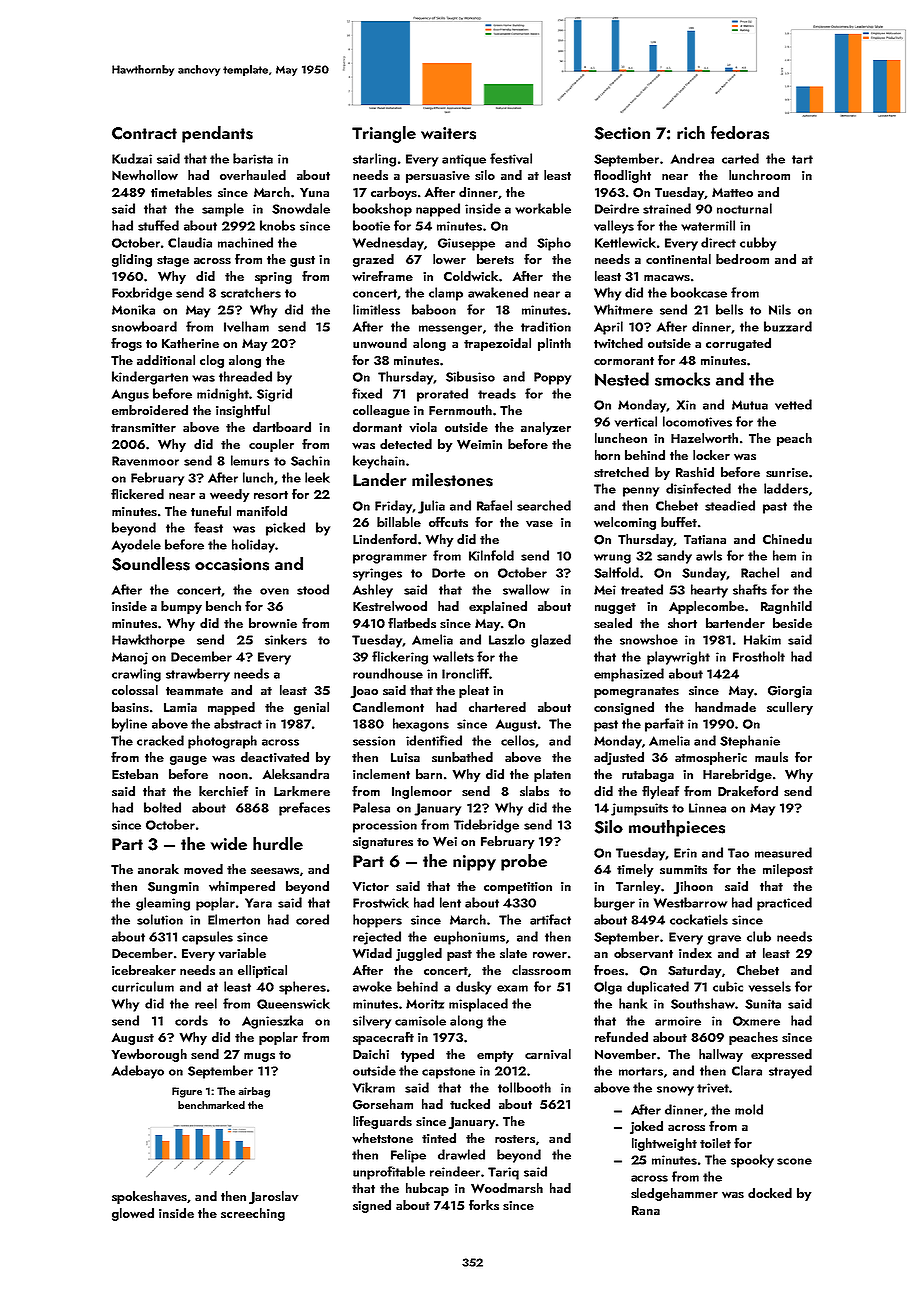 This page has height=1308, width=924. I want to click on tart, so click(802, 159).
